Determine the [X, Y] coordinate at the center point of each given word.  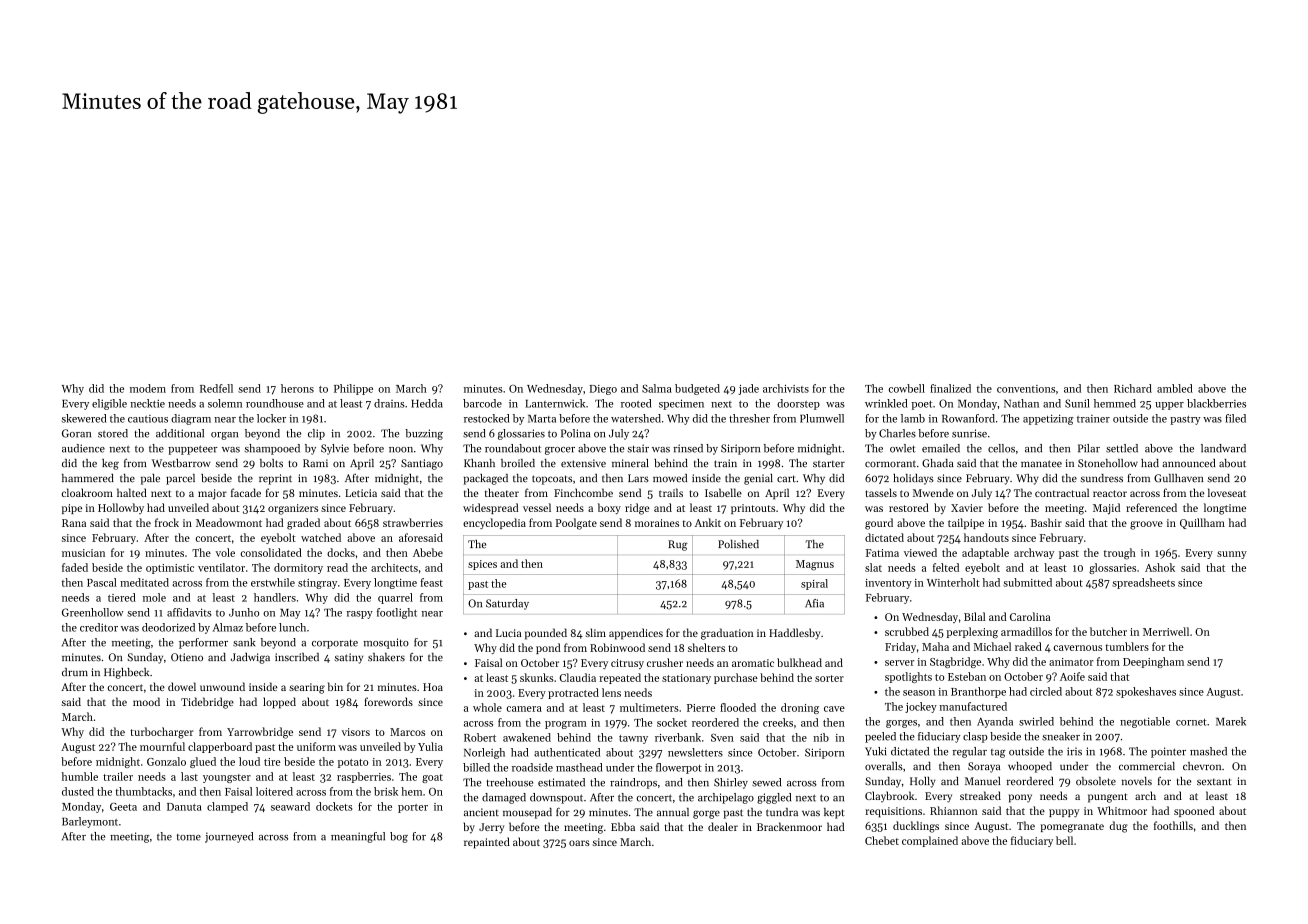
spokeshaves [1146, 692]
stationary [686, 679]
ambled [1175, 388]
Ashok [1160, 567]
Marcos [407, 732]
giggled [774, 798]
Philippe [353, 389]
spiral [814, 584]
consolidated [271, 552]
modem [148, 388]
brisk [386, 791]
